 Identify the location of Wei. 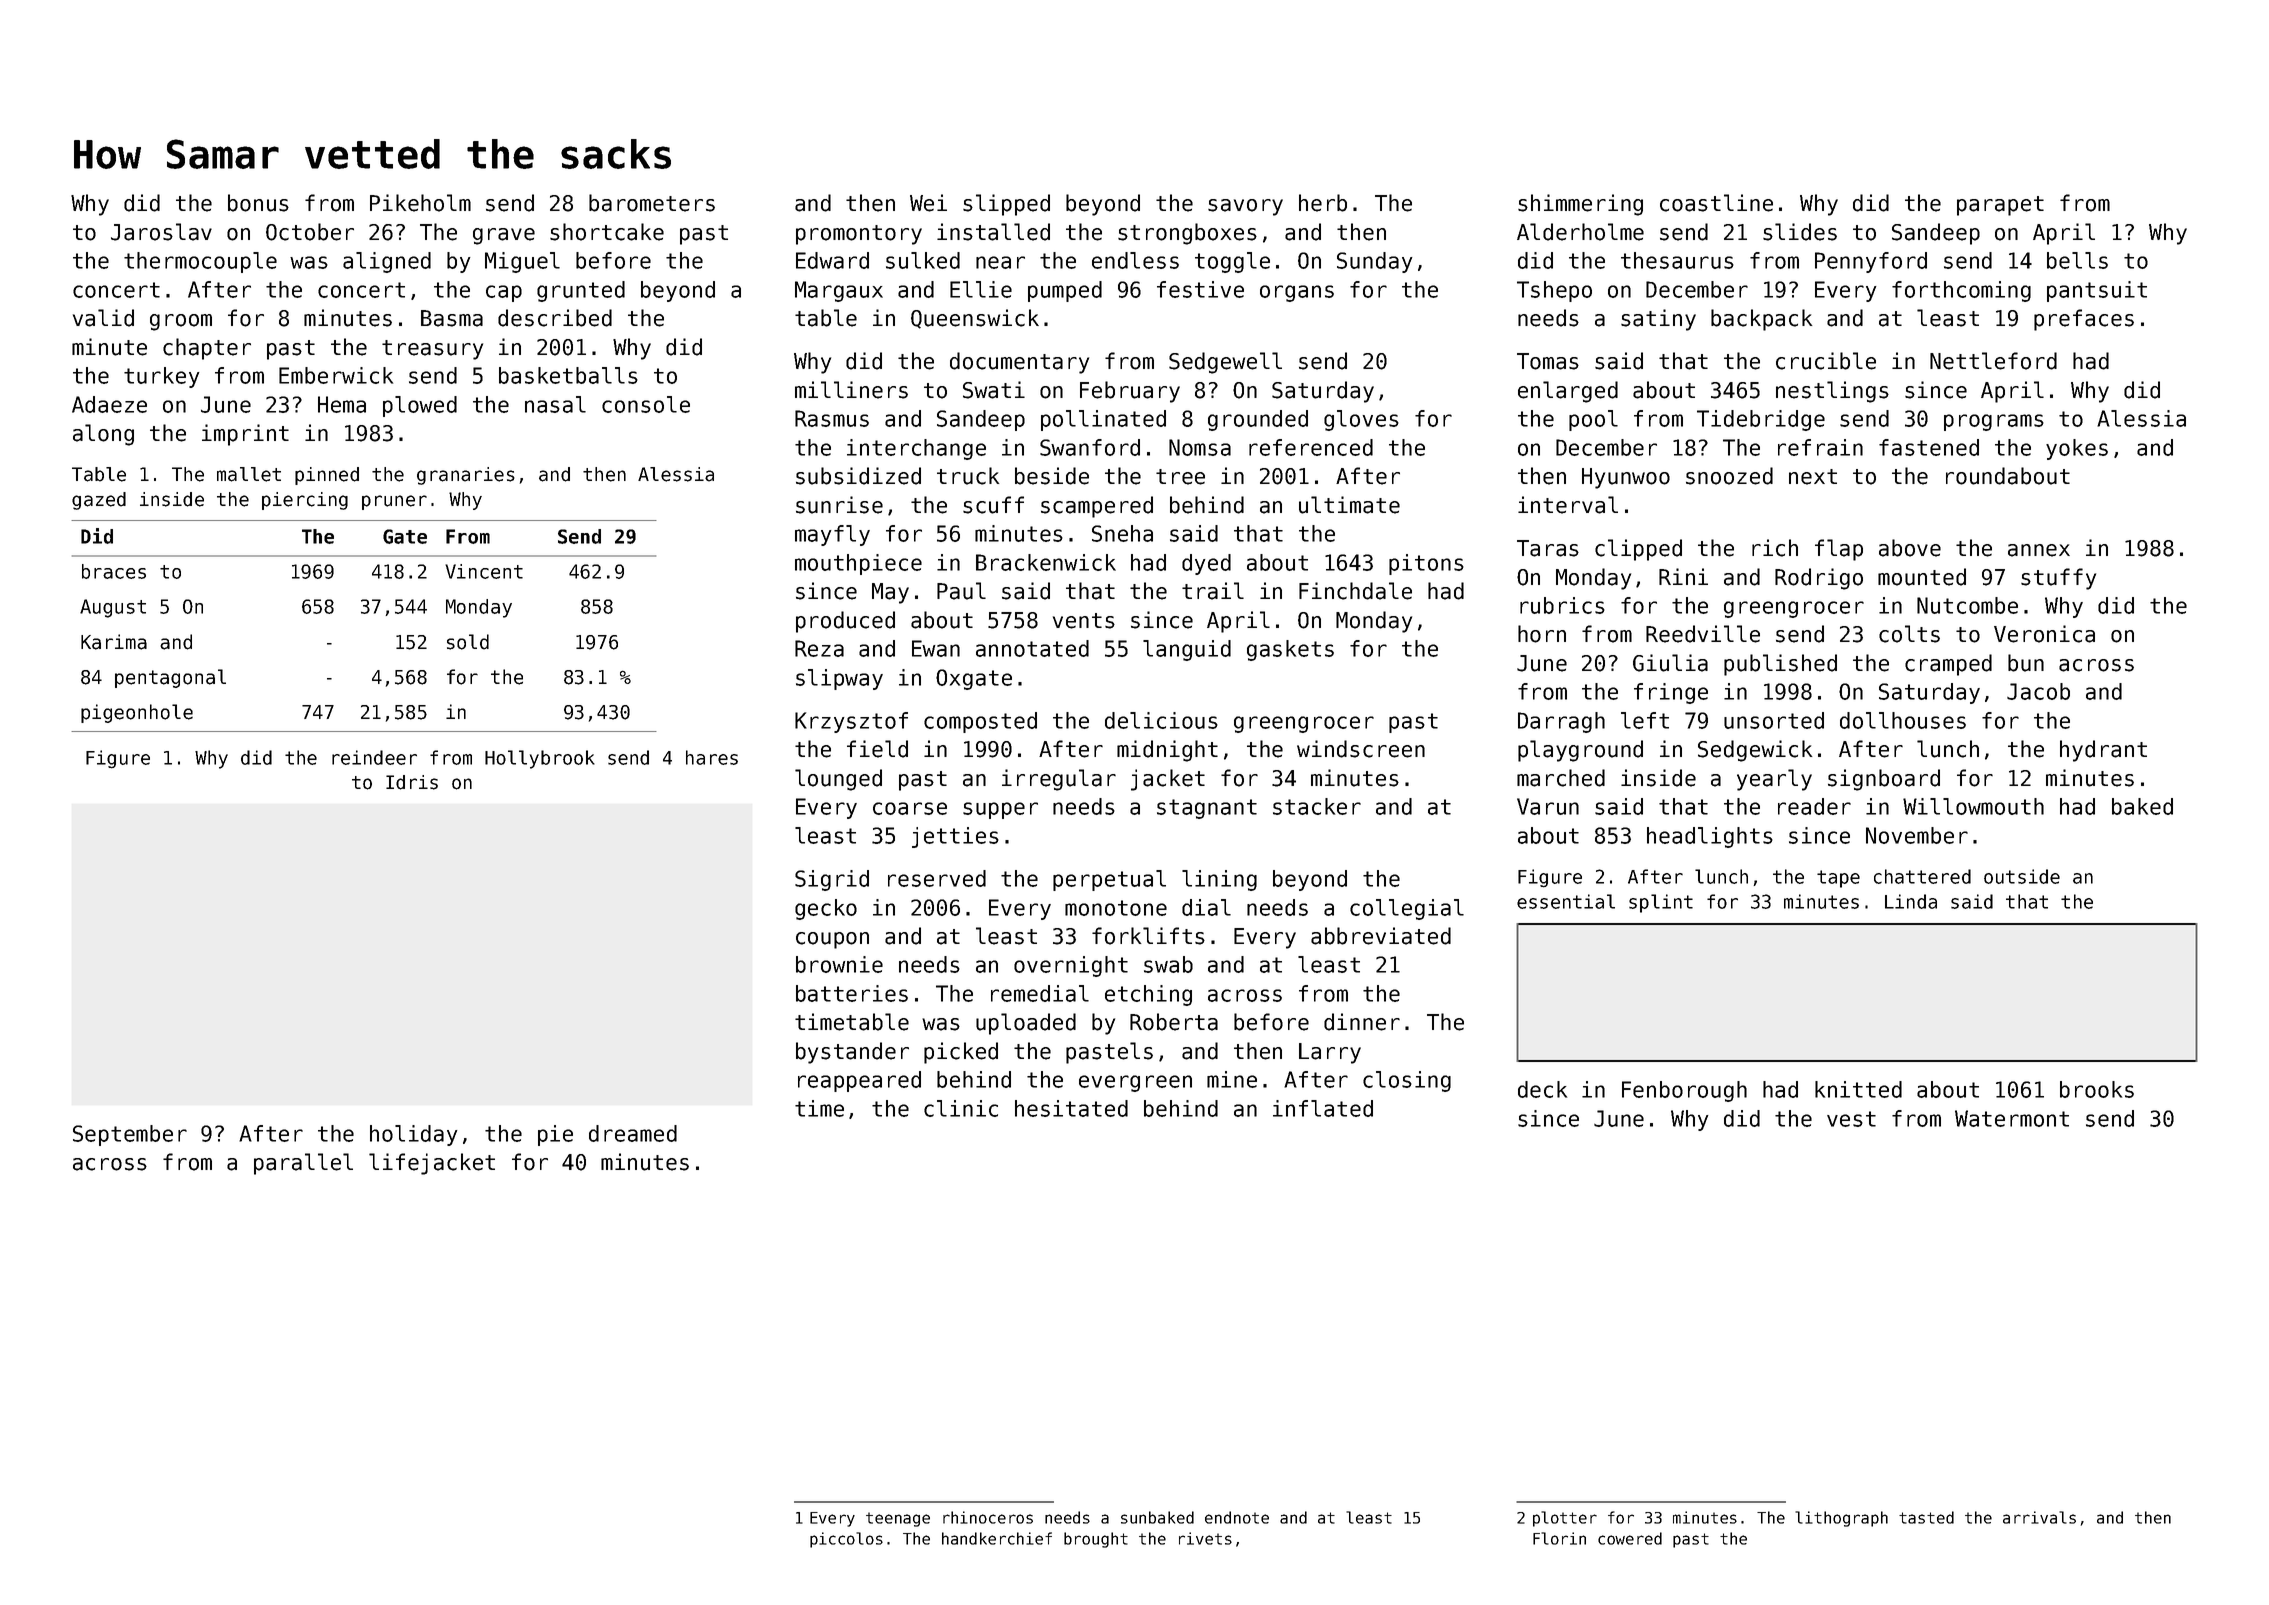
(928, 203).
